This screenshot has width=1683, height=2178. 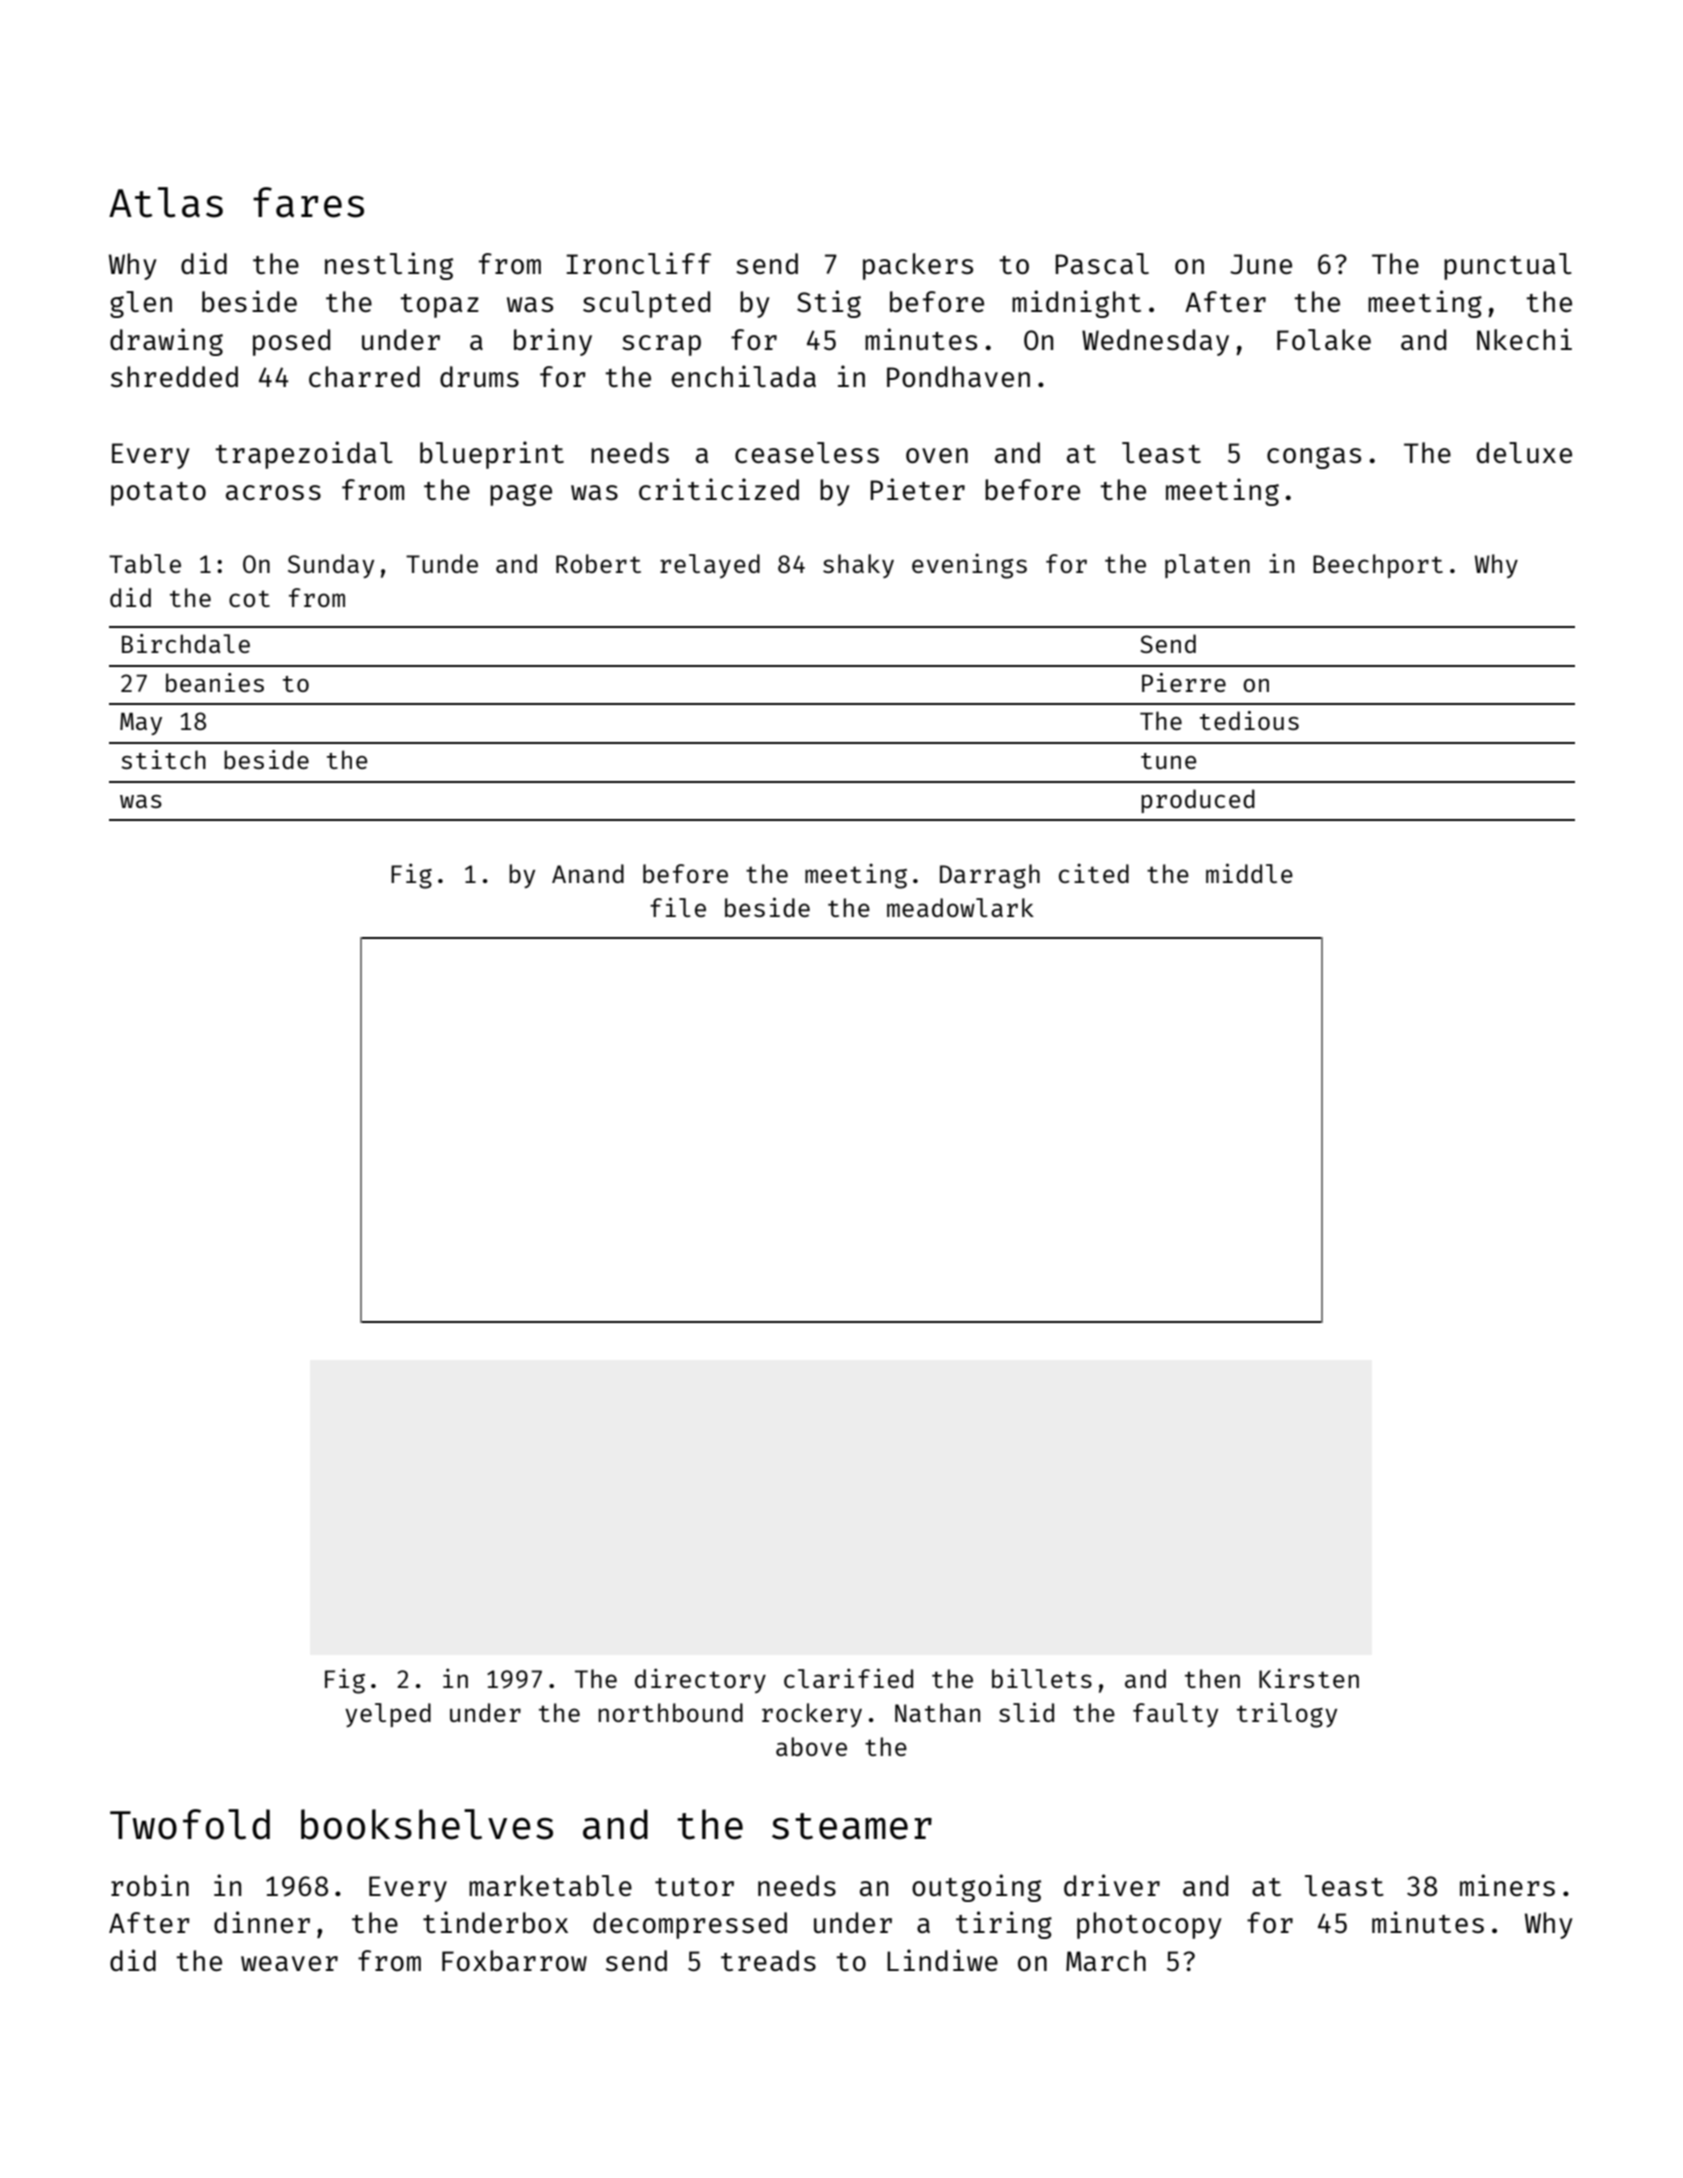 What do you see at coordinates (1309, 1678) in the screenshot?
I see `Kirsten` at bounding box center [1309, 1678].
